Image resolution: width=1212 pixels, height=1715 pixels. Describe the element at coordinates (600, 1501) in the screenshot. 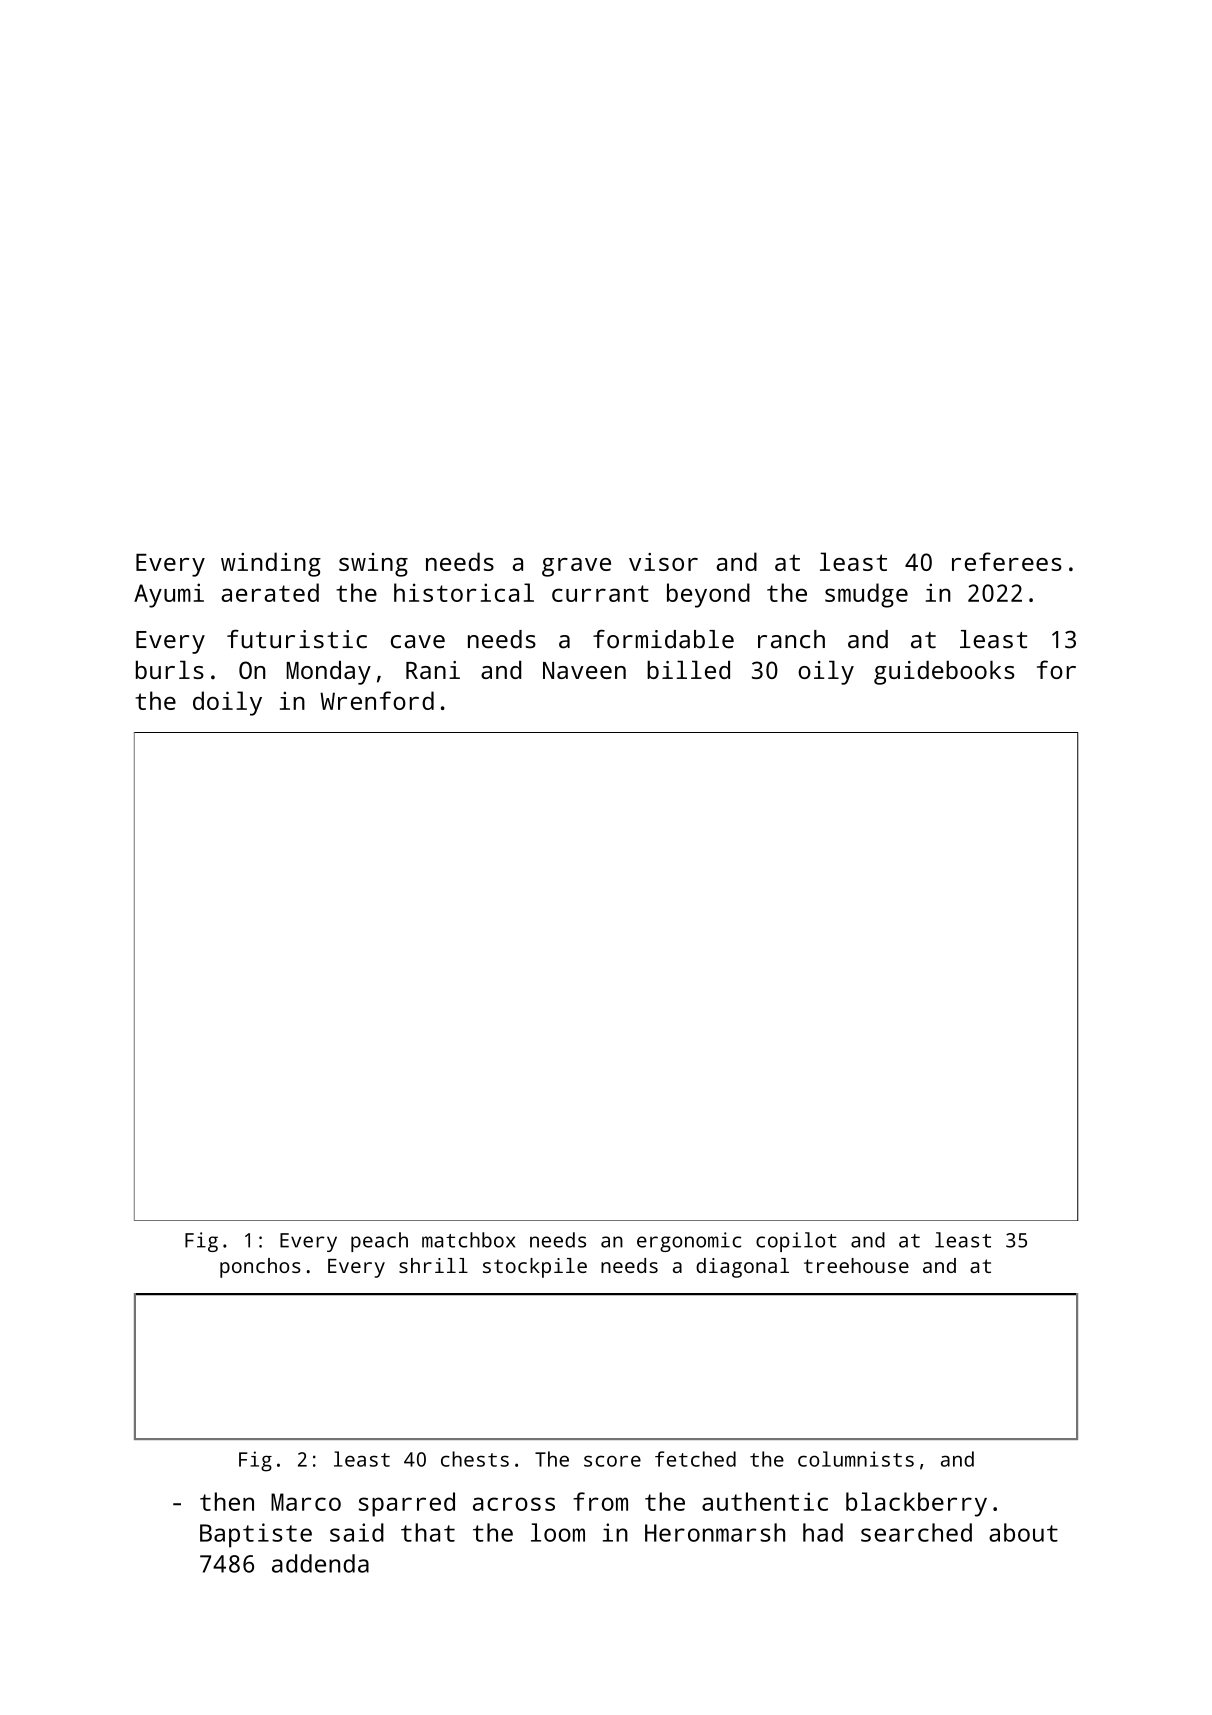

I see `from` at that location.
